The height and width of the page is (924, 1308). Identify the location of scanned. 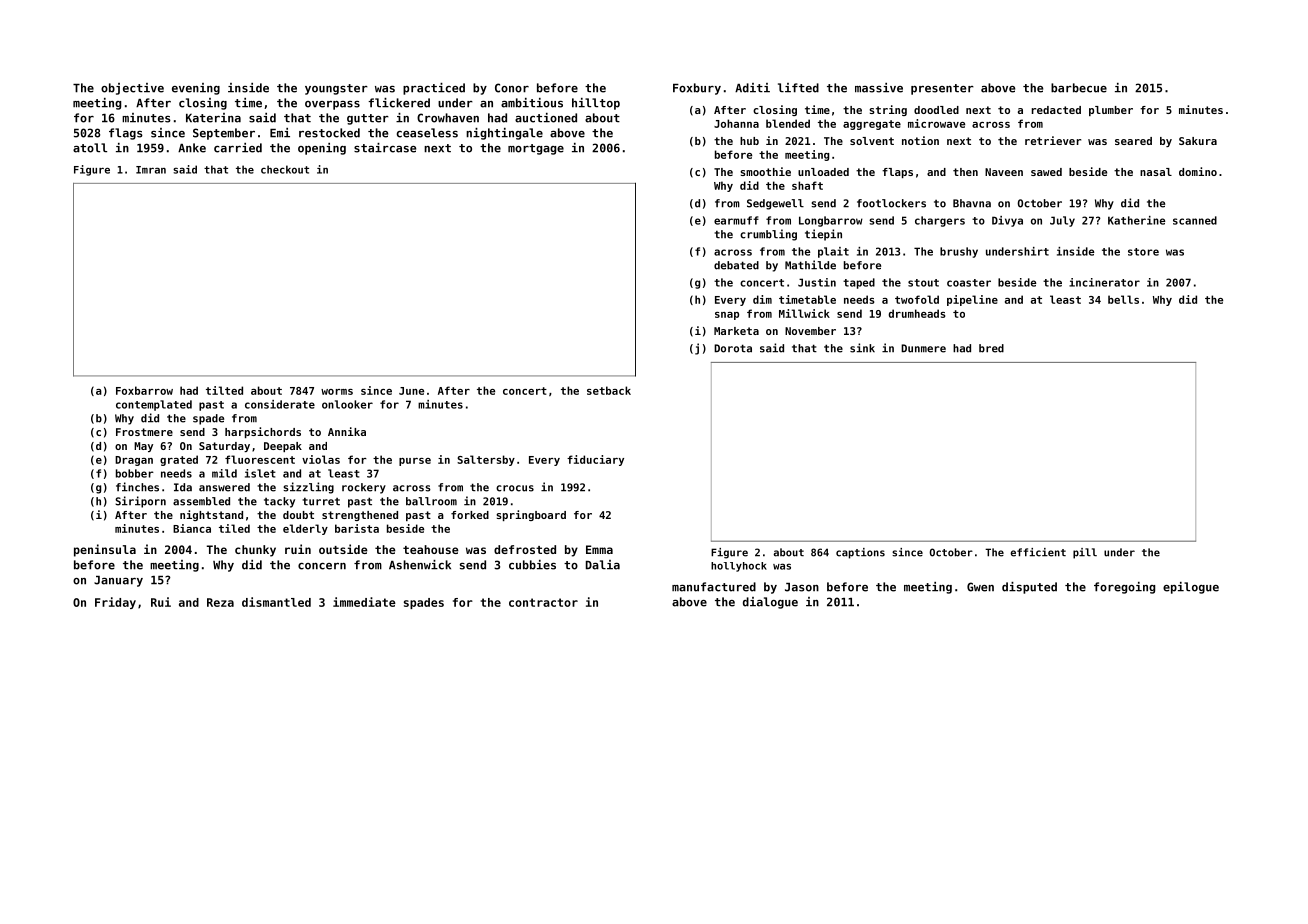
(1195, 220).
